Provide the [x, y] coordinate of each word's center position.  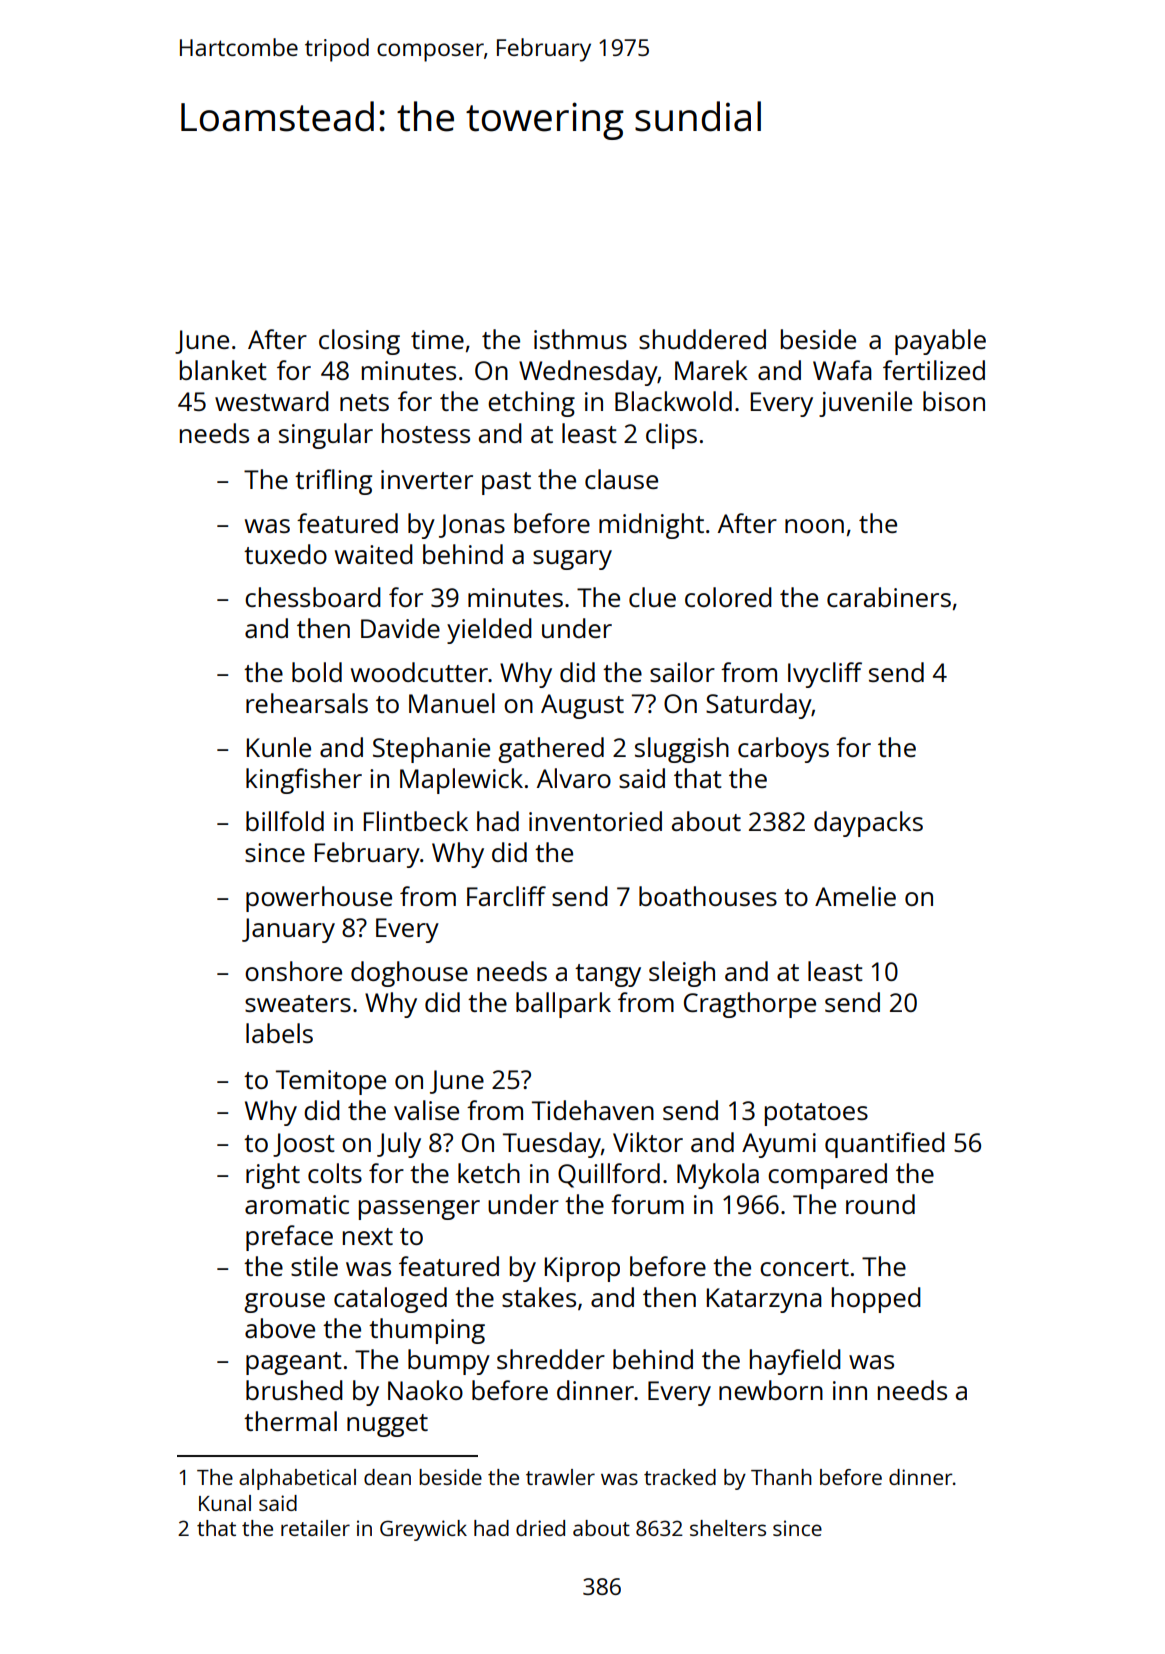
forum [647, 1204]
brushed [294, 1390]
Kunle [279, 747]
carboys [783, 750]
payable [940, 342]
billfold [285, 821]
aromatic [297, 1204]
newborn [771, 1390]
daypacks [868, 824]
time [437, 339]
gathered [551, 750]
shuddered [702, 339]
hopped [876, 1300]
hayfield [795, 1362]
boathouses [708, 896]
